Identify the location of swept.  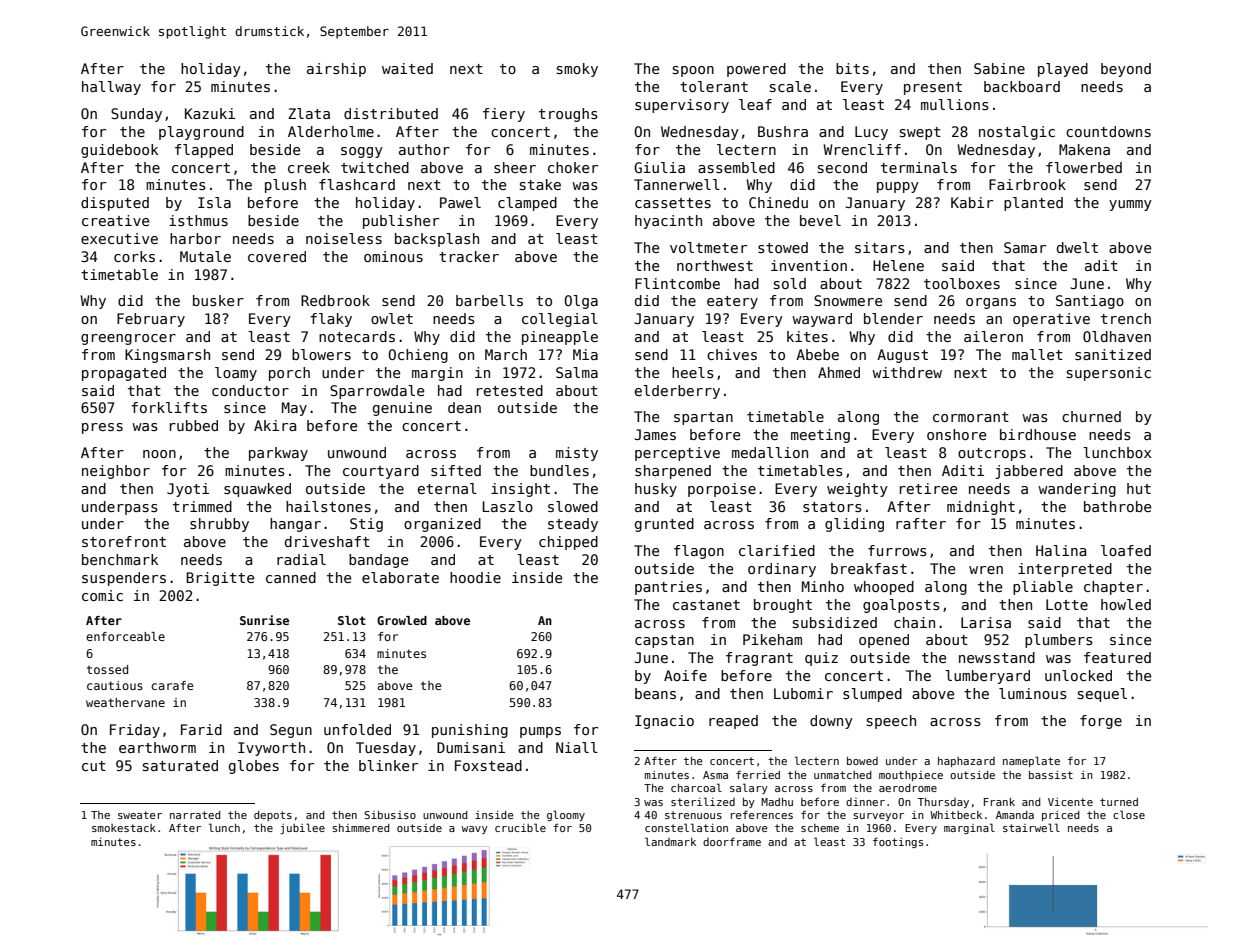
(920, 133).
